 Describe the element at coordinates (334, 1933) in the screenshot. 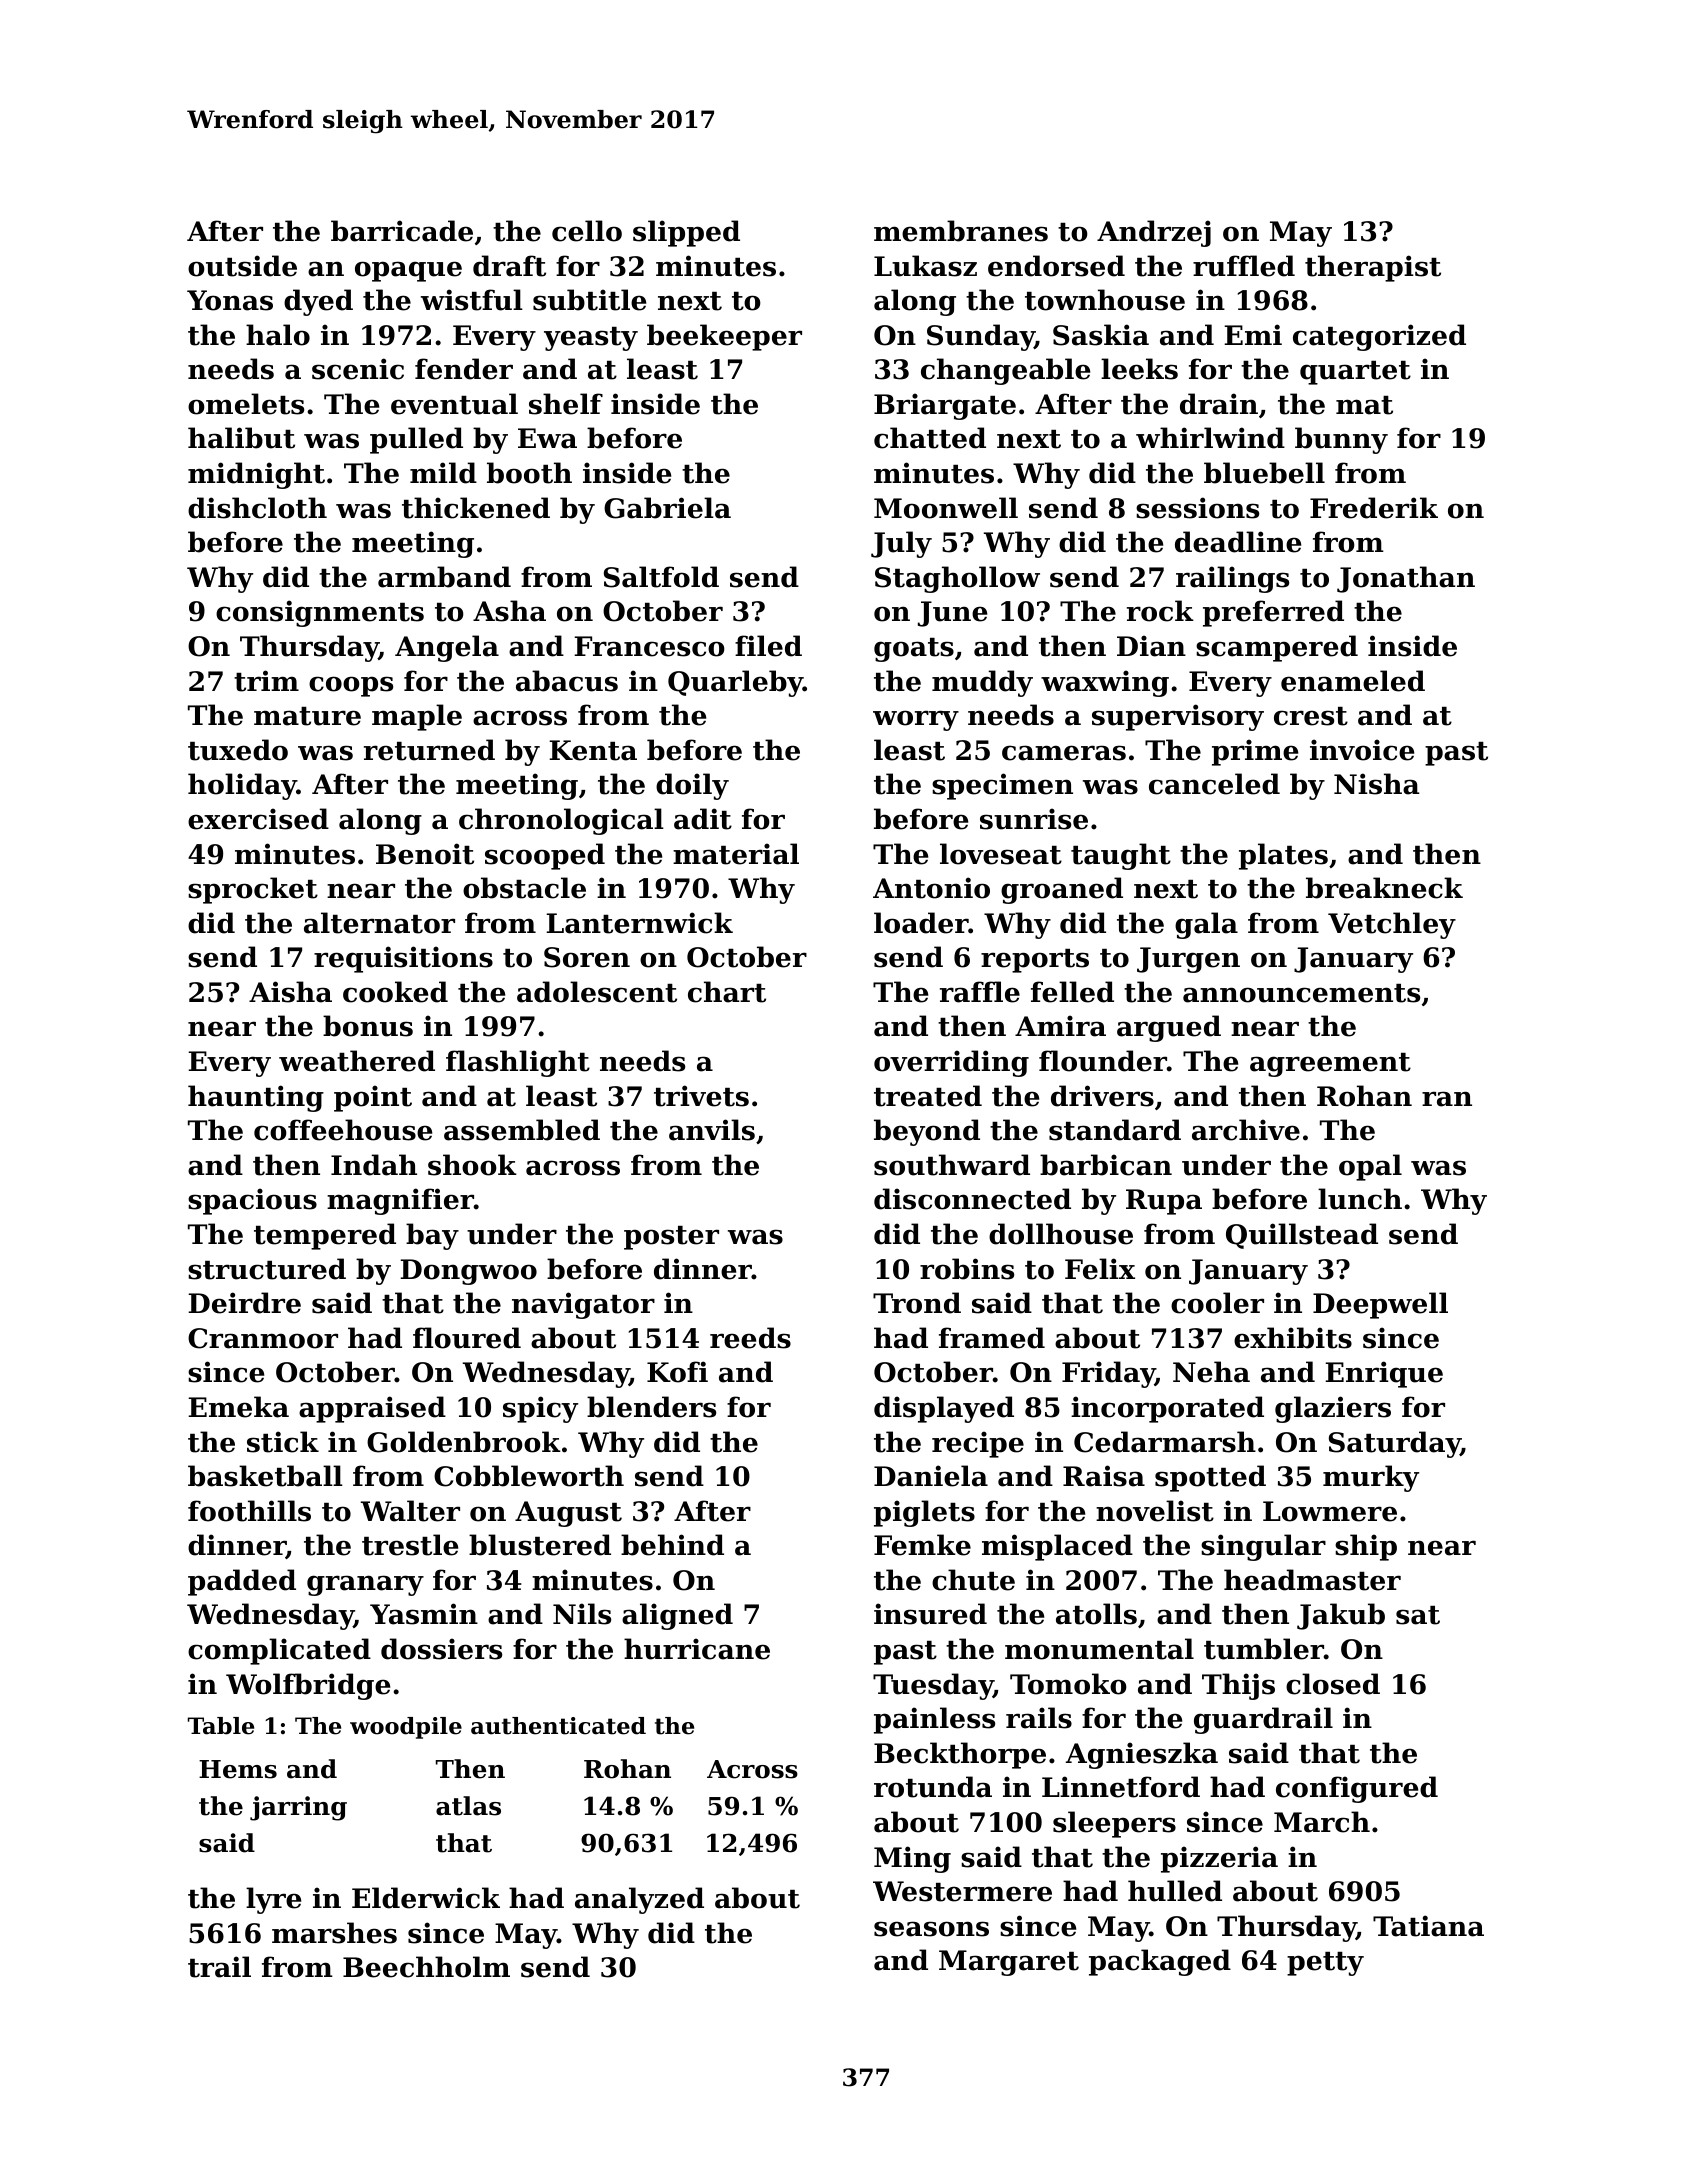

I see `marshes` at that location.
